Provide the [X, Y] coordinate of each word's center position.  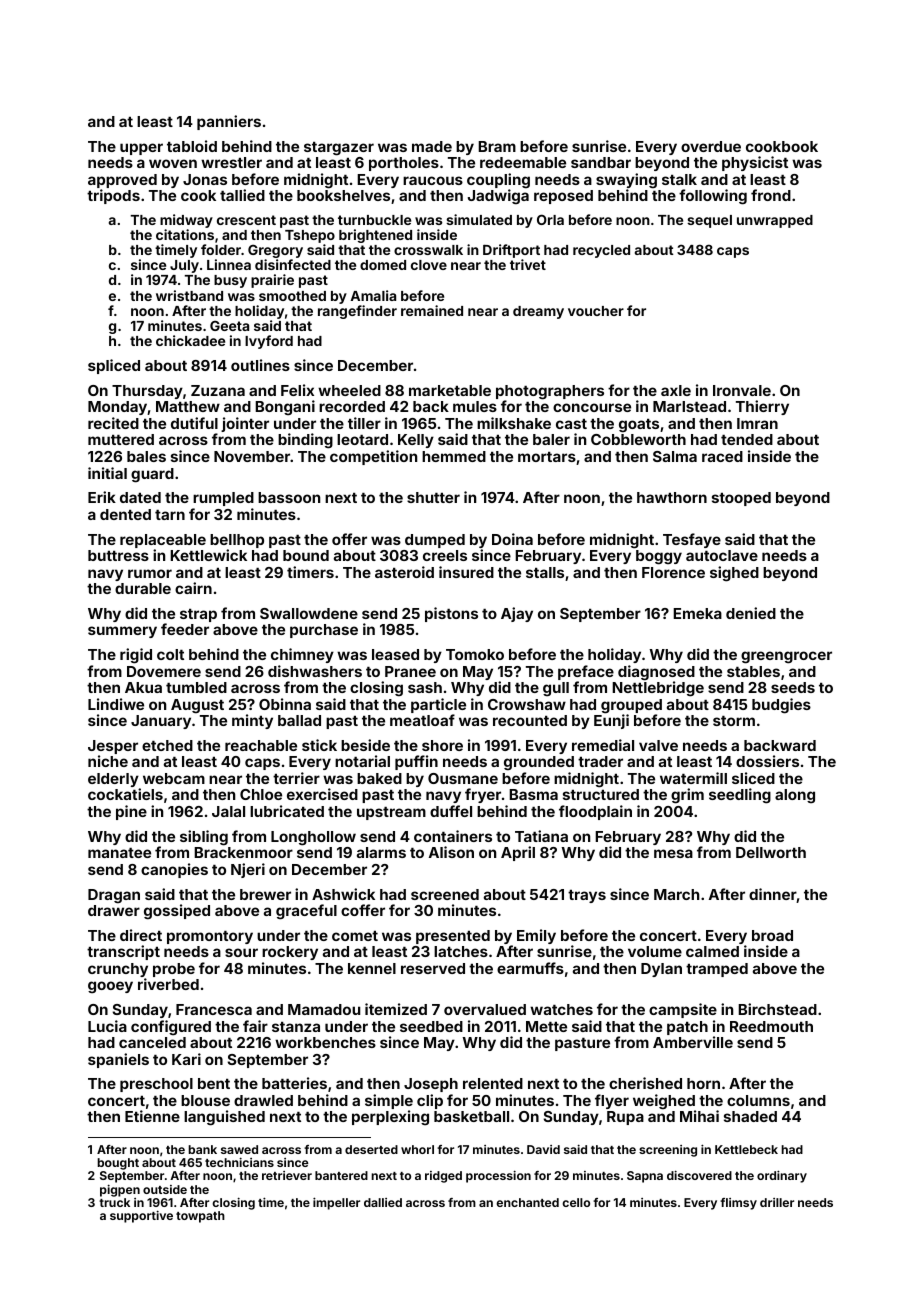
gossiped [177, 912]
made [432, 146]
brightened [375, 236]
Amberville [693, 1042]
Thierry [762, 407]
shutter [433, 497]
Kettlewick [208, 555]
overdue [711, 146]
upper [141, 149]
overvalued [485, 1009]
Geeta [229, 325]
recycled [601, 251]
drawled [263, 1100]
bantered [341, 1175]
